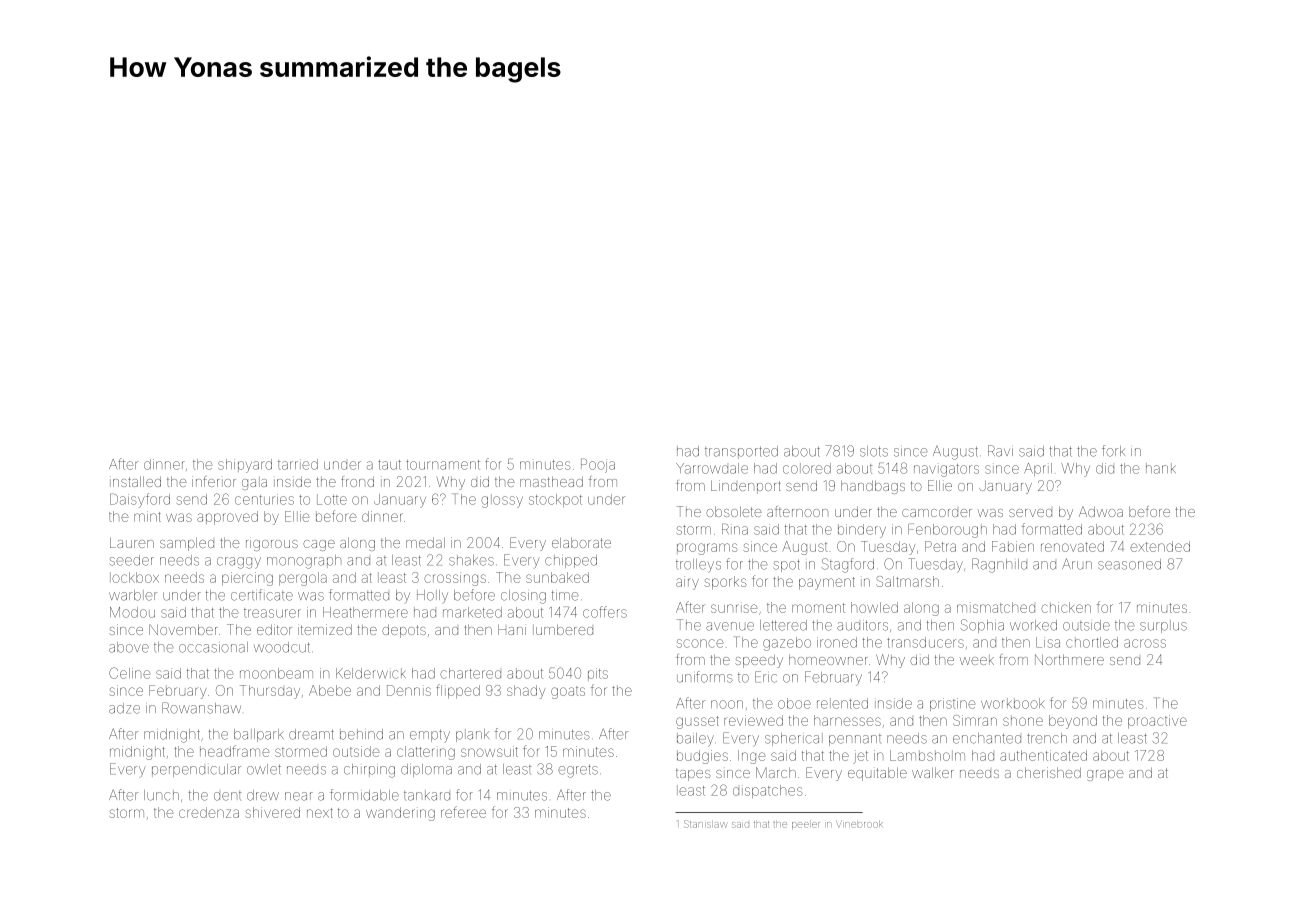 The width and height of the screenshot is (1308, 924). I want to click on credenza, so click(209, 812).
